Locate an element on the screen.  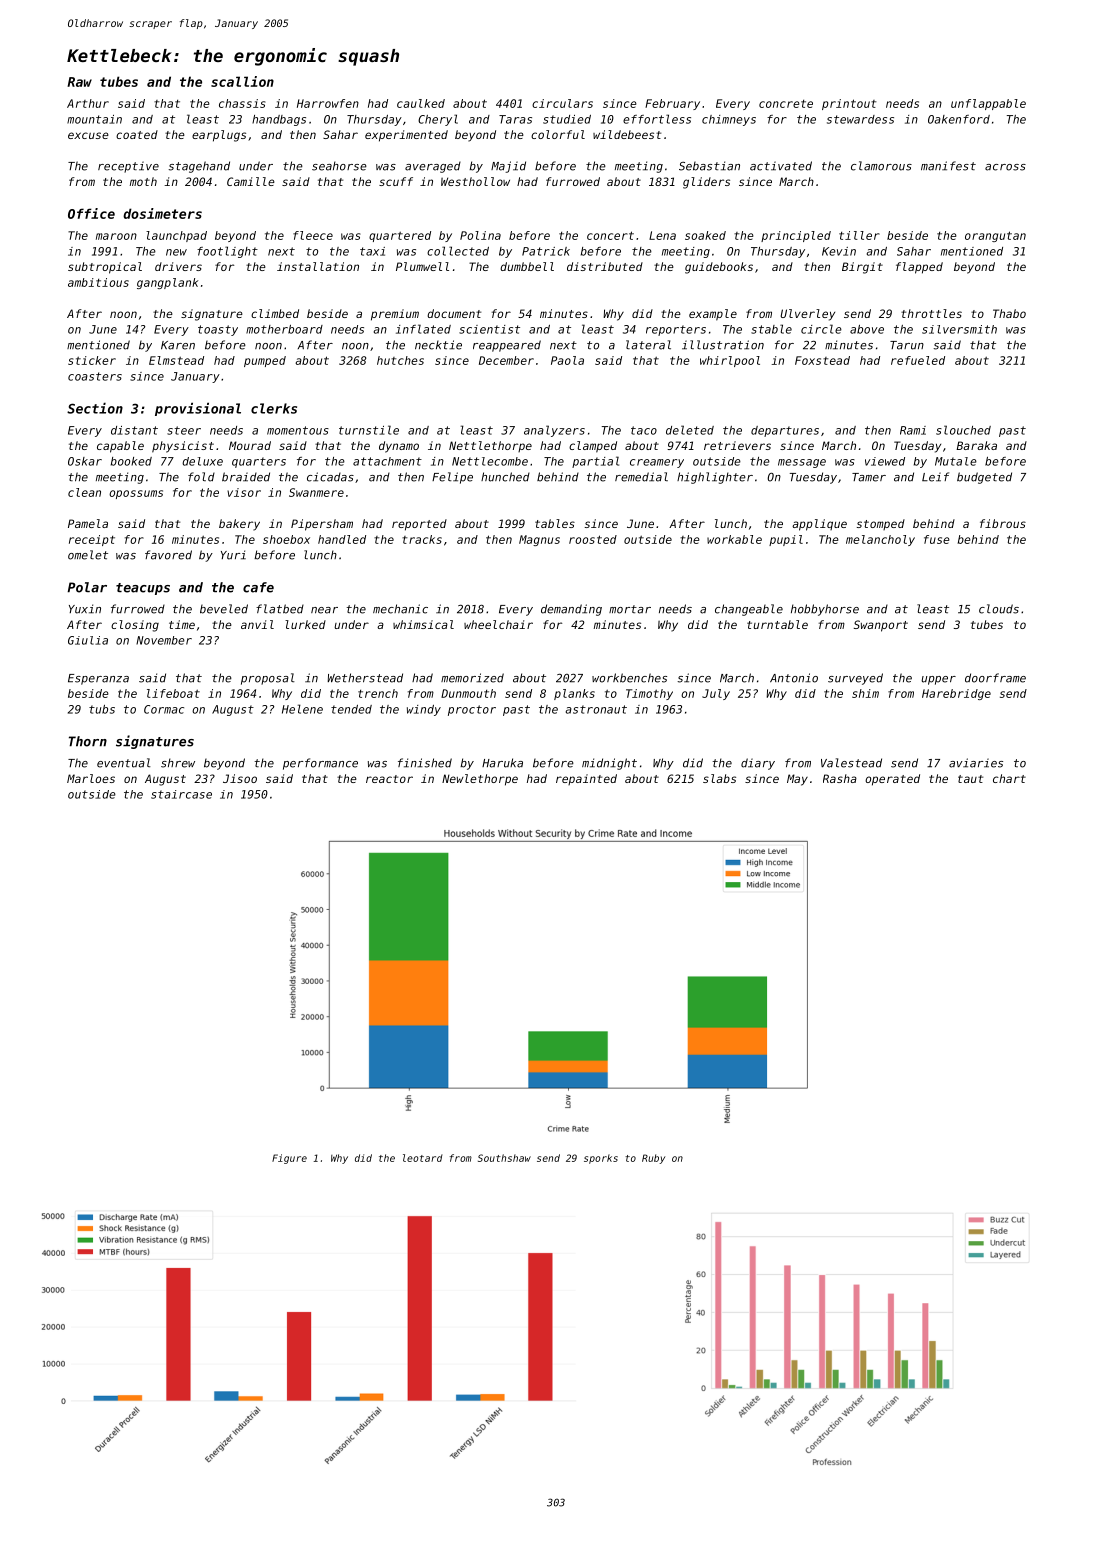
Harrowfen is located at coordinates (328, 103).
